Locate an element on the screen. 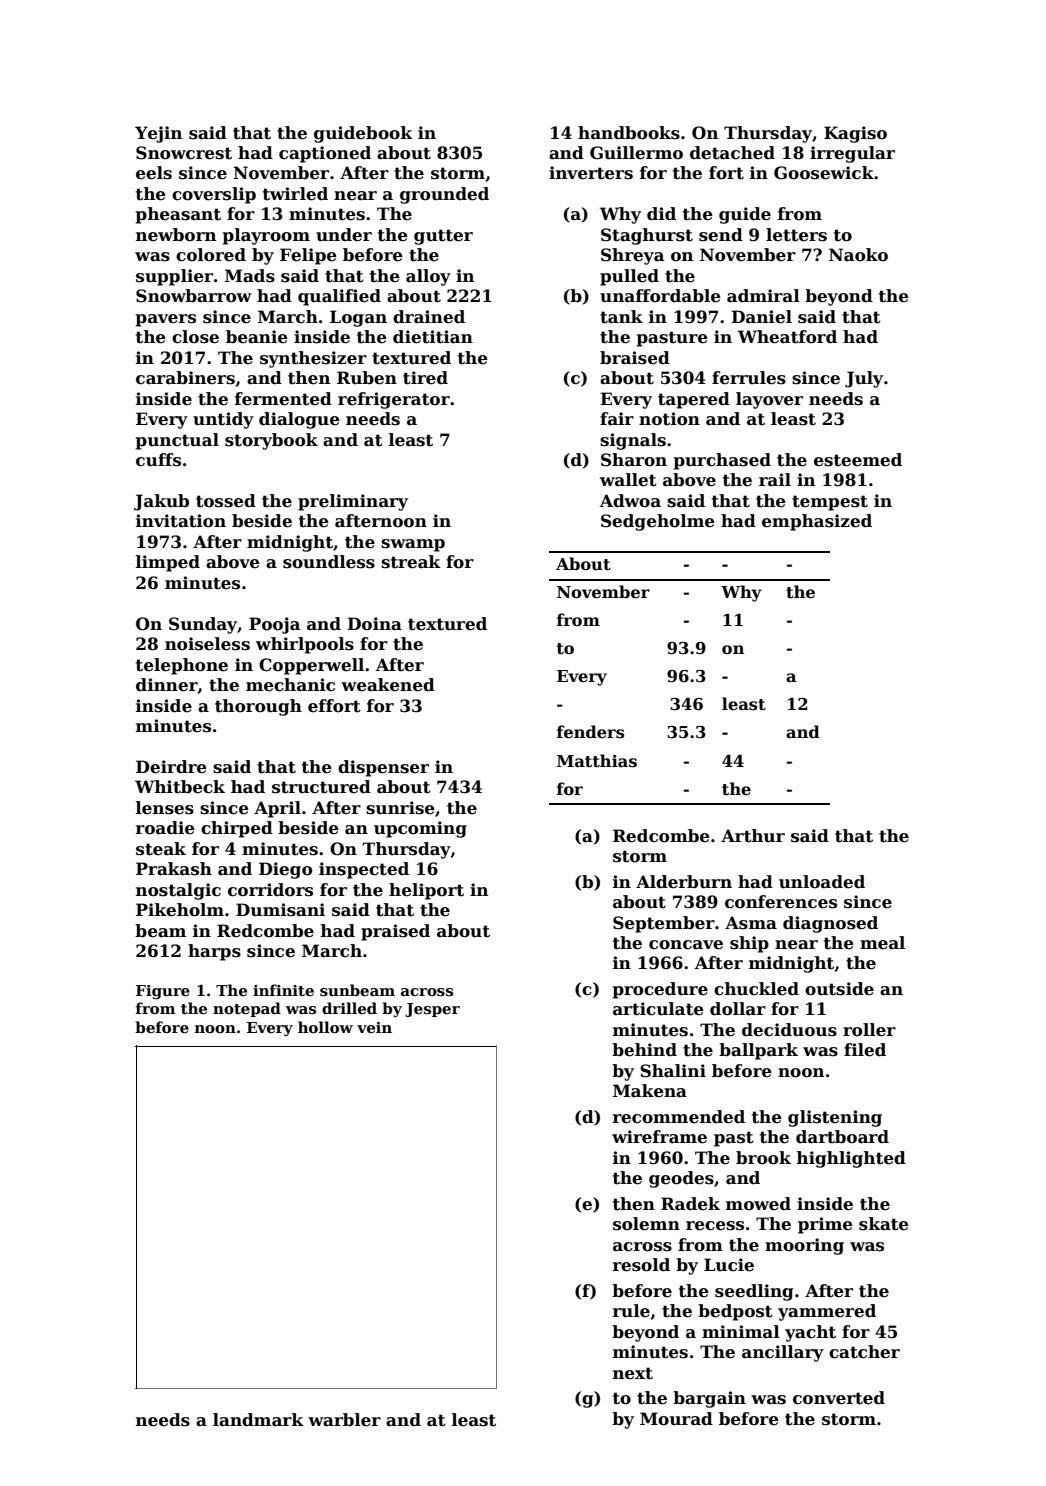 This screenshot has width=1046, height=1486. Dumisani is located at coordinates (280, 910).
